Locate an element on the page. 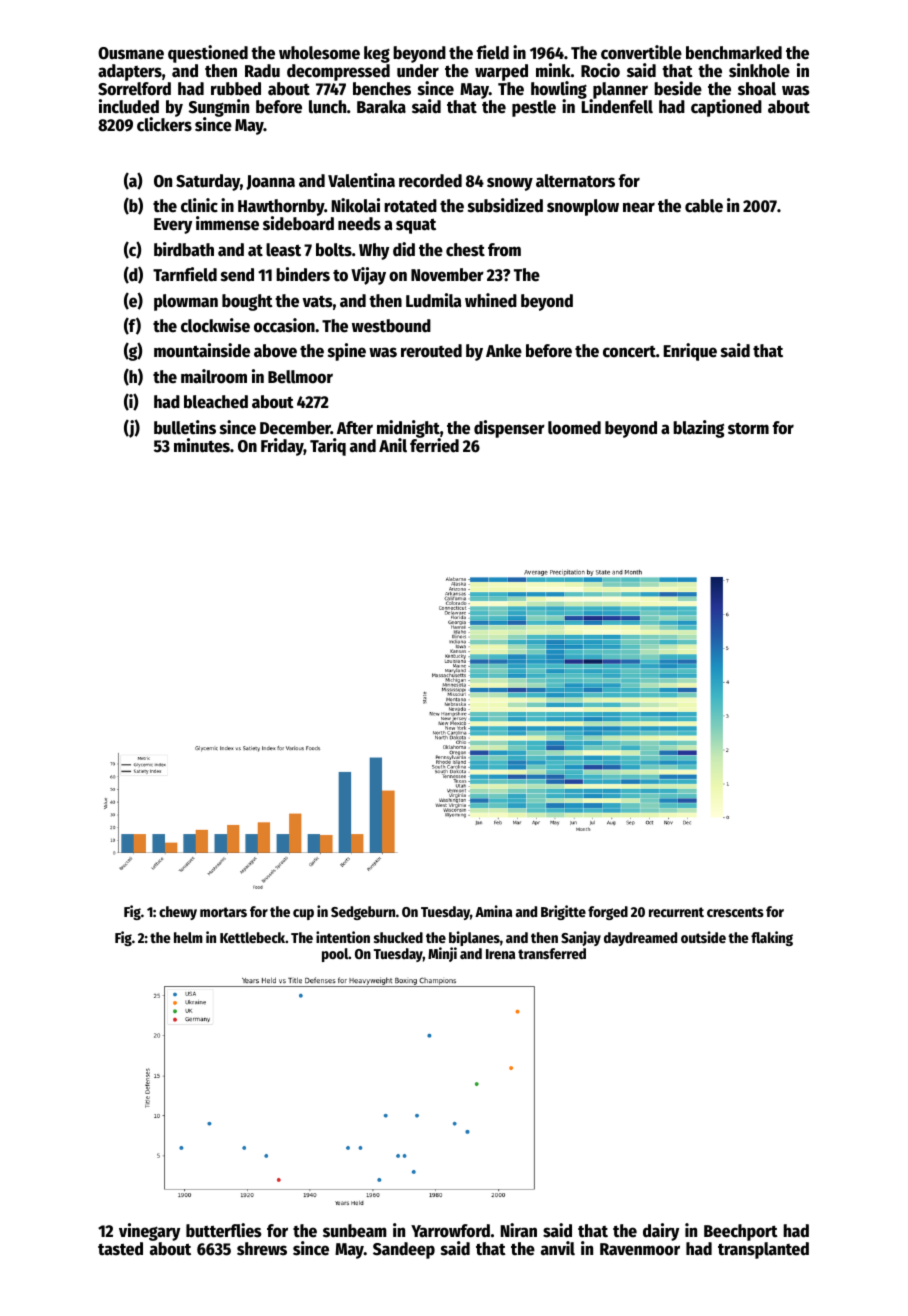  transplanted is located at coordinates (763, 1250).
